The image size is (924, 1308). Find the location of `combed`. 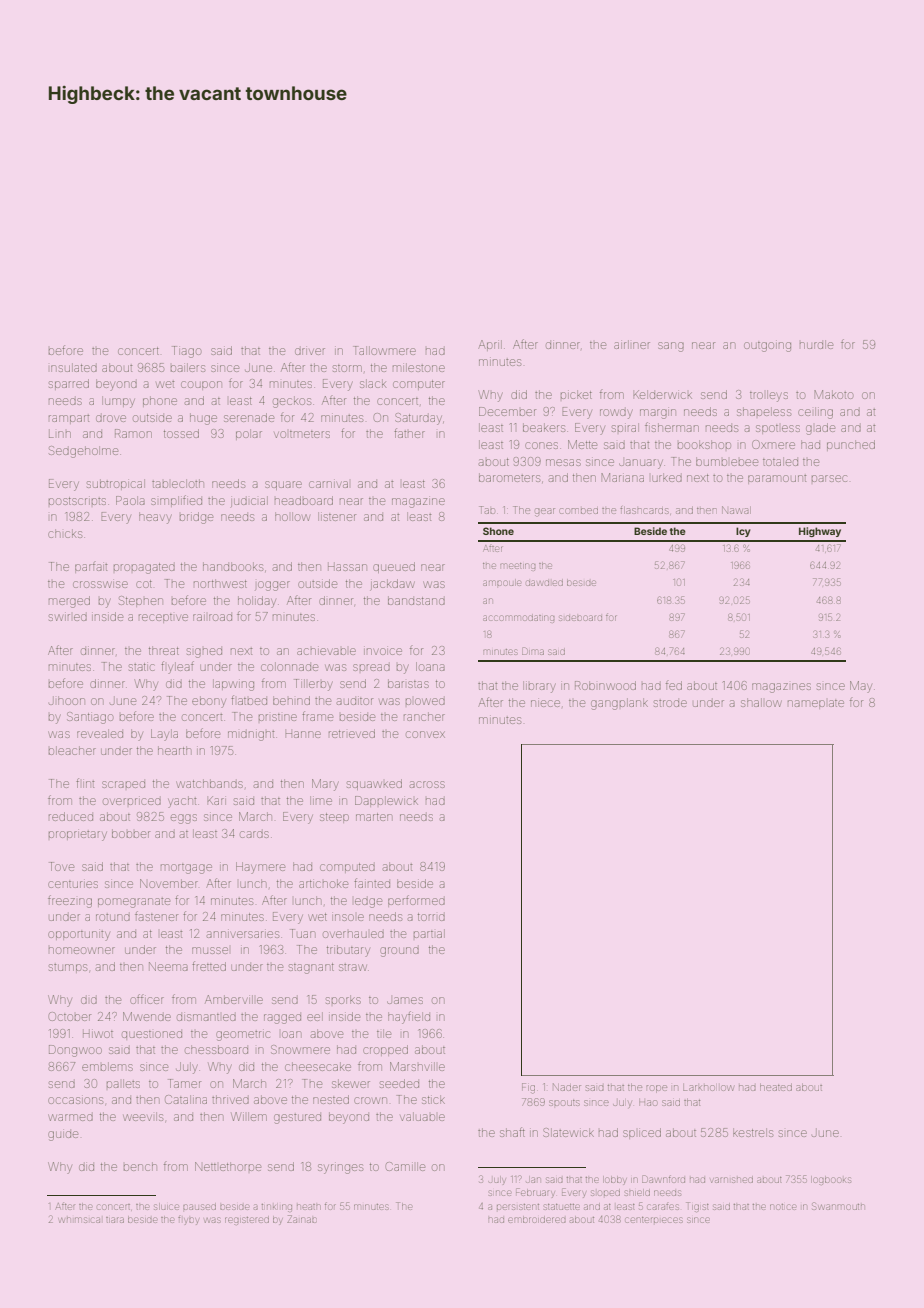

combed is located at coordinates (578, 511).
